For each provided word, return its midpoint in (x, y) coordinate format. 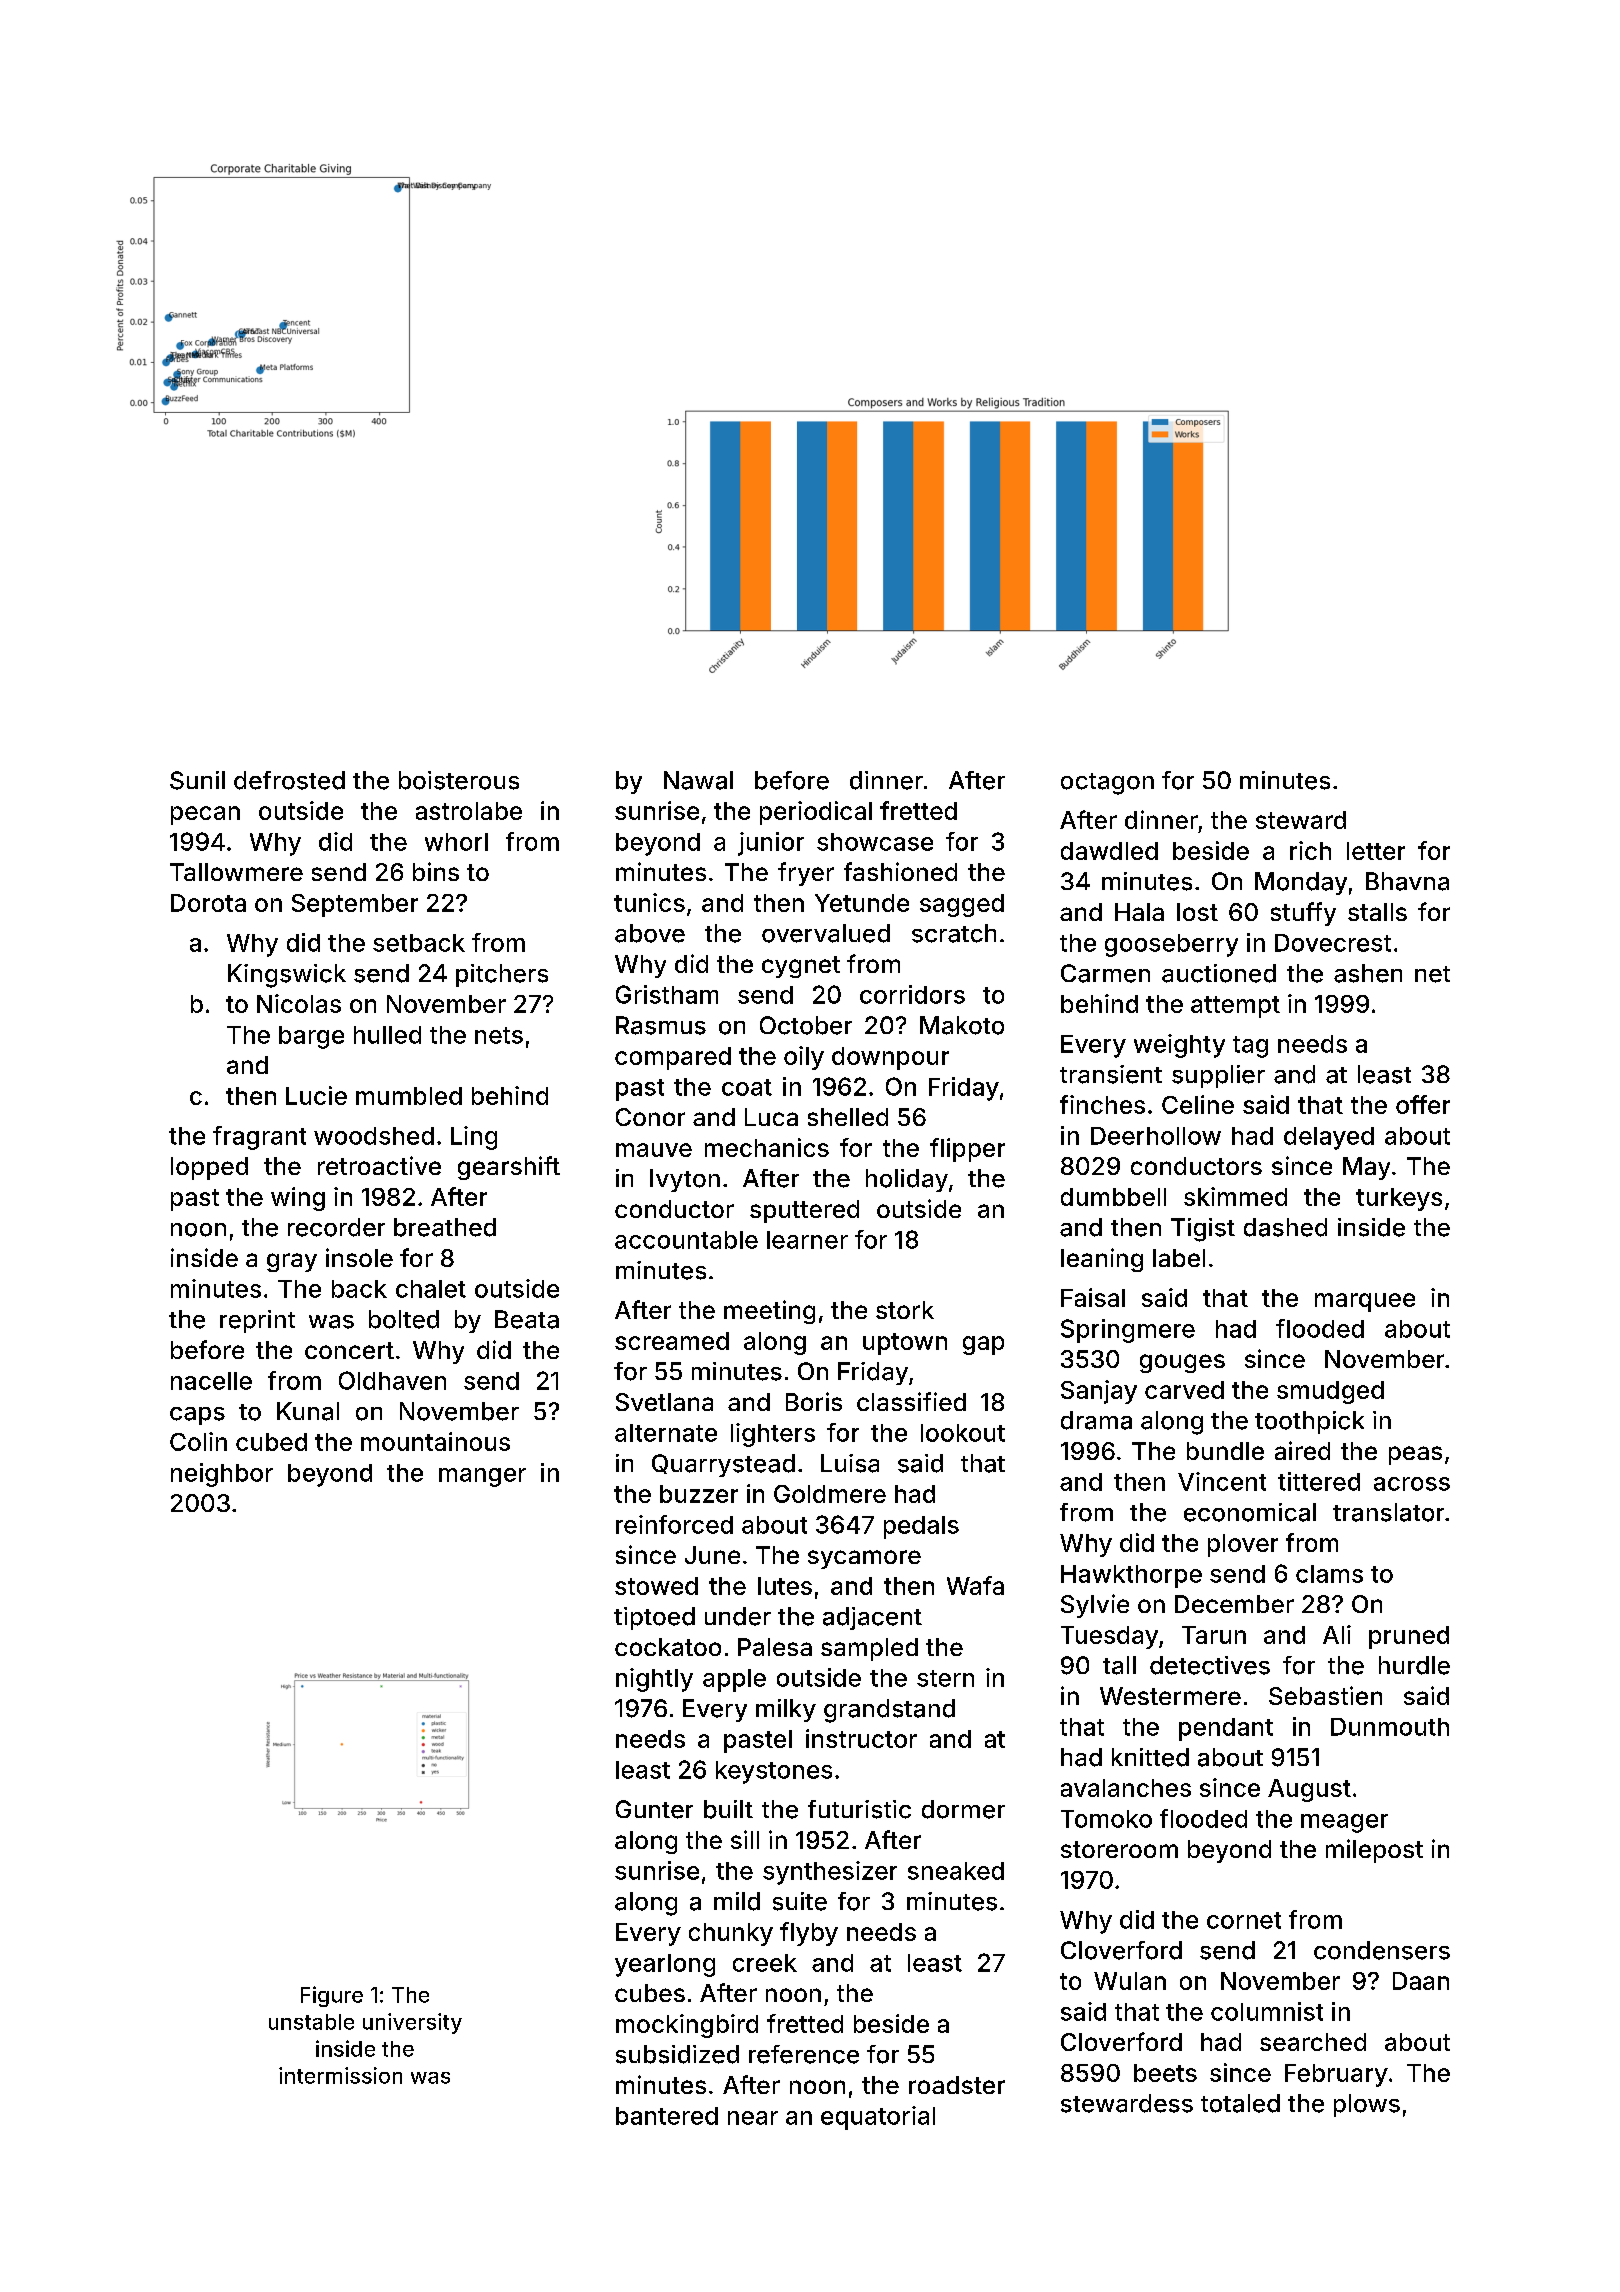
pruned (1409, 1637)
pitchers (502, 975)
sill (745, 1839)
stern (945, 1678)
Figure (332, 1996)
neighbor (222, 1475)
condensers (1382, 1950)
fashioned (900, 871)
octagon (1107, 784)
